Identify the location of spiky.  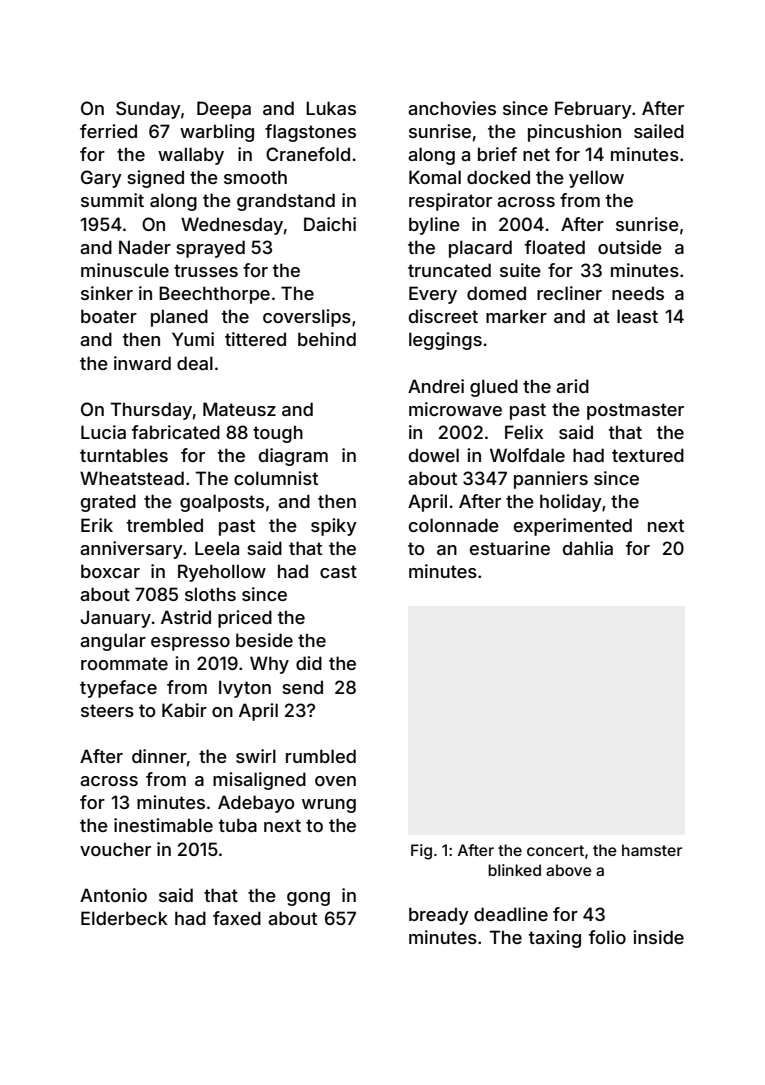
(334, 527).
